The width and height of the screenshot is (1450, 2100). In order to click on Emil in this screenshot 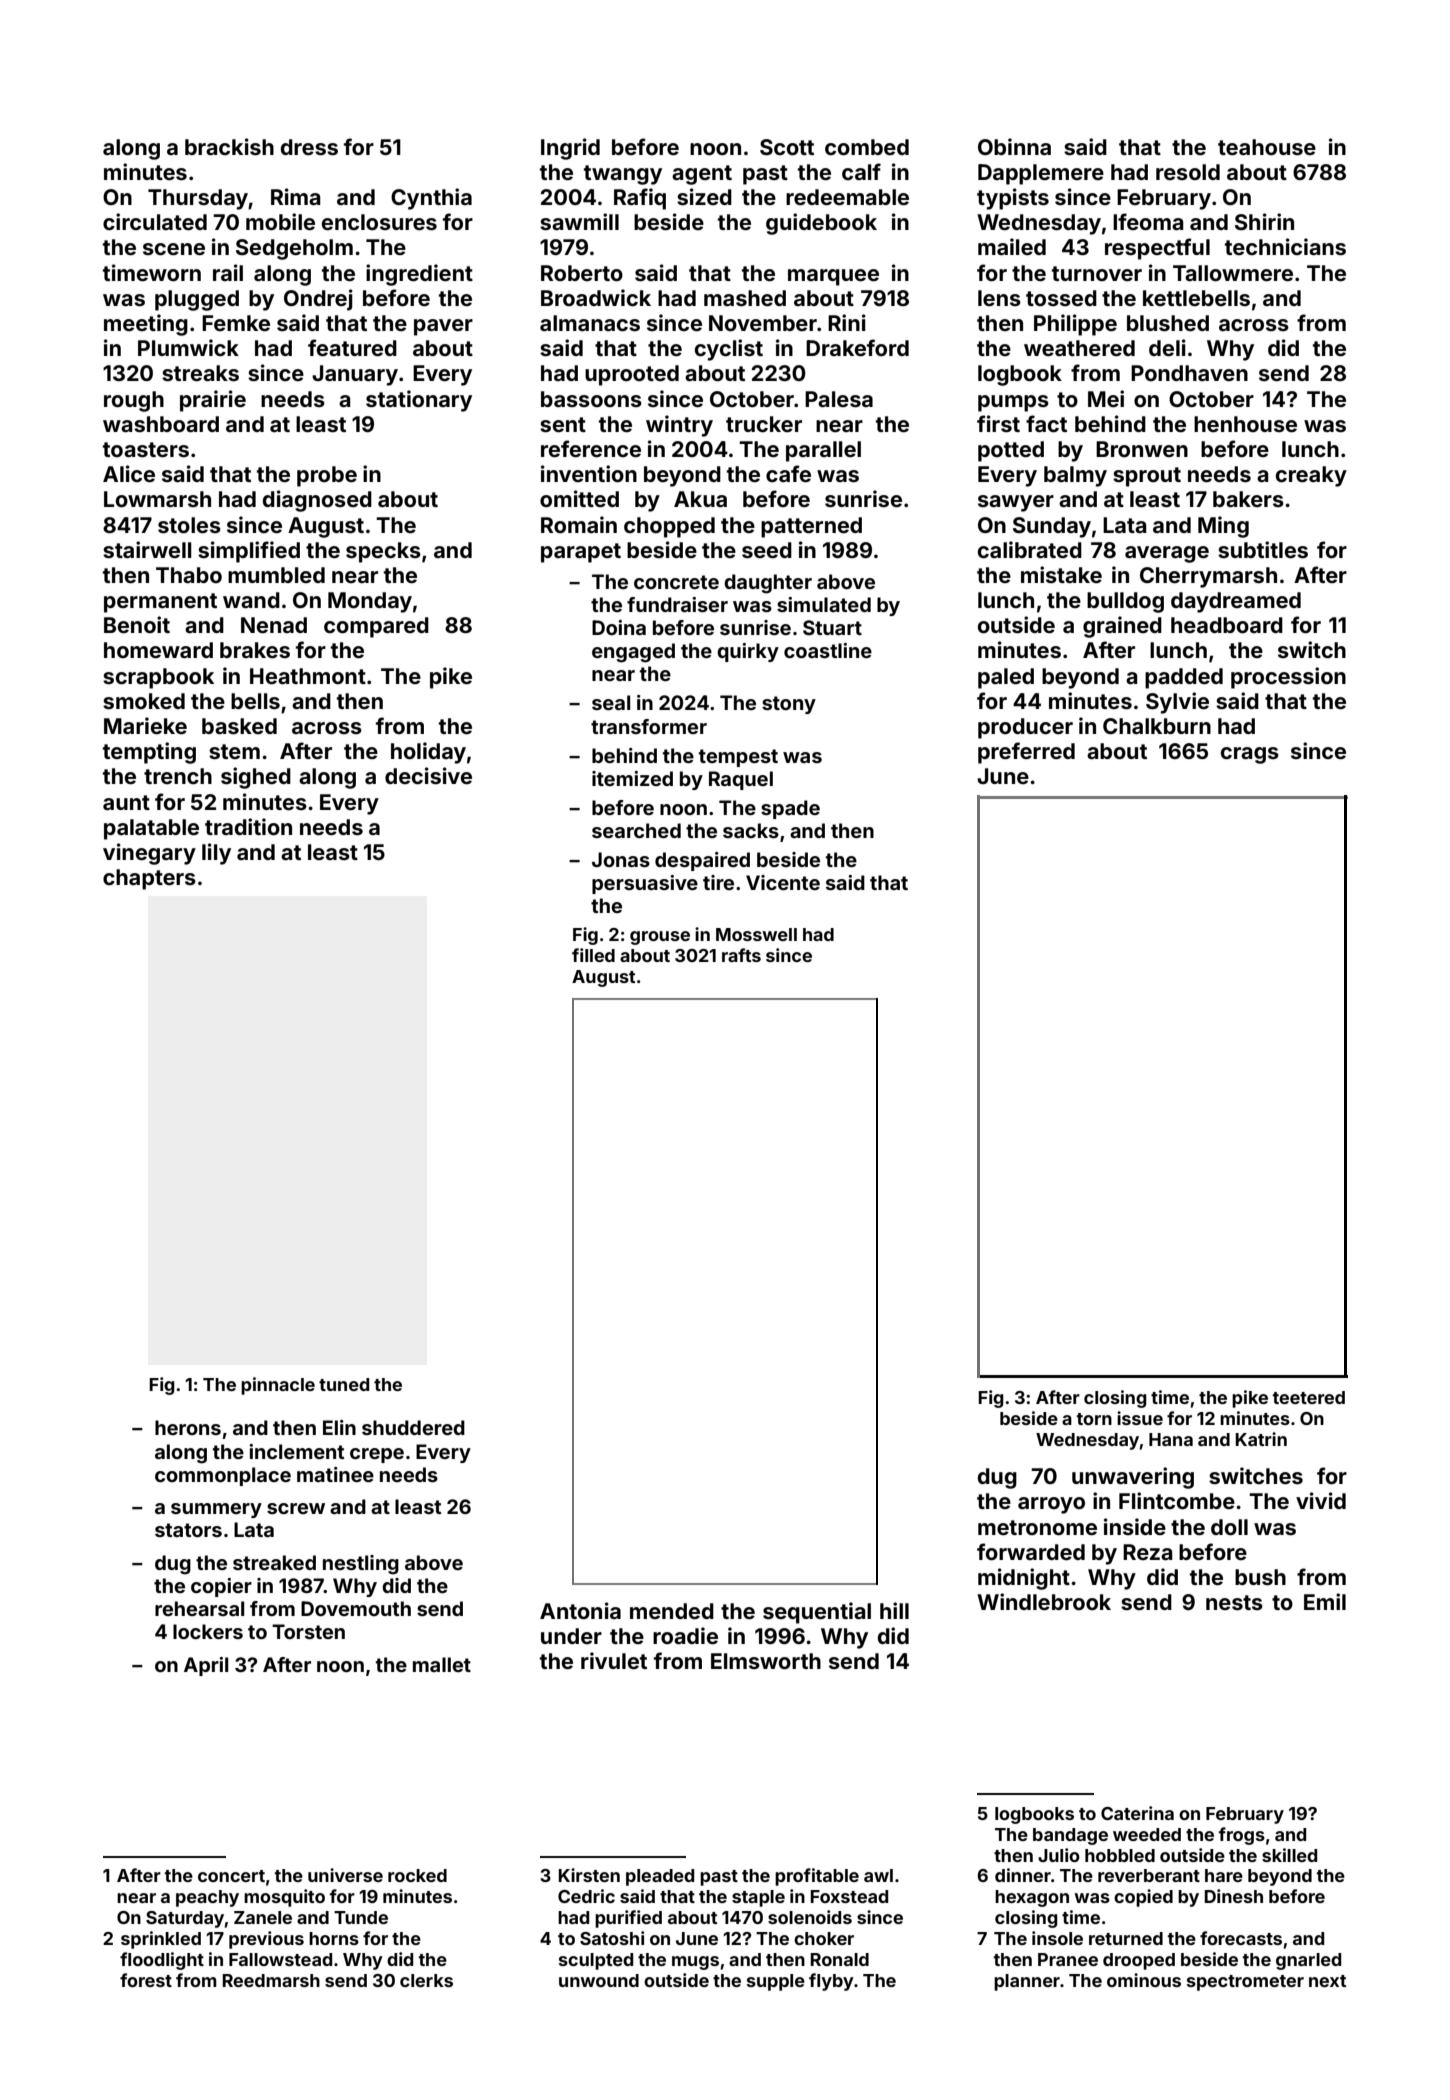, I will do `click(1325, 1601)`.
